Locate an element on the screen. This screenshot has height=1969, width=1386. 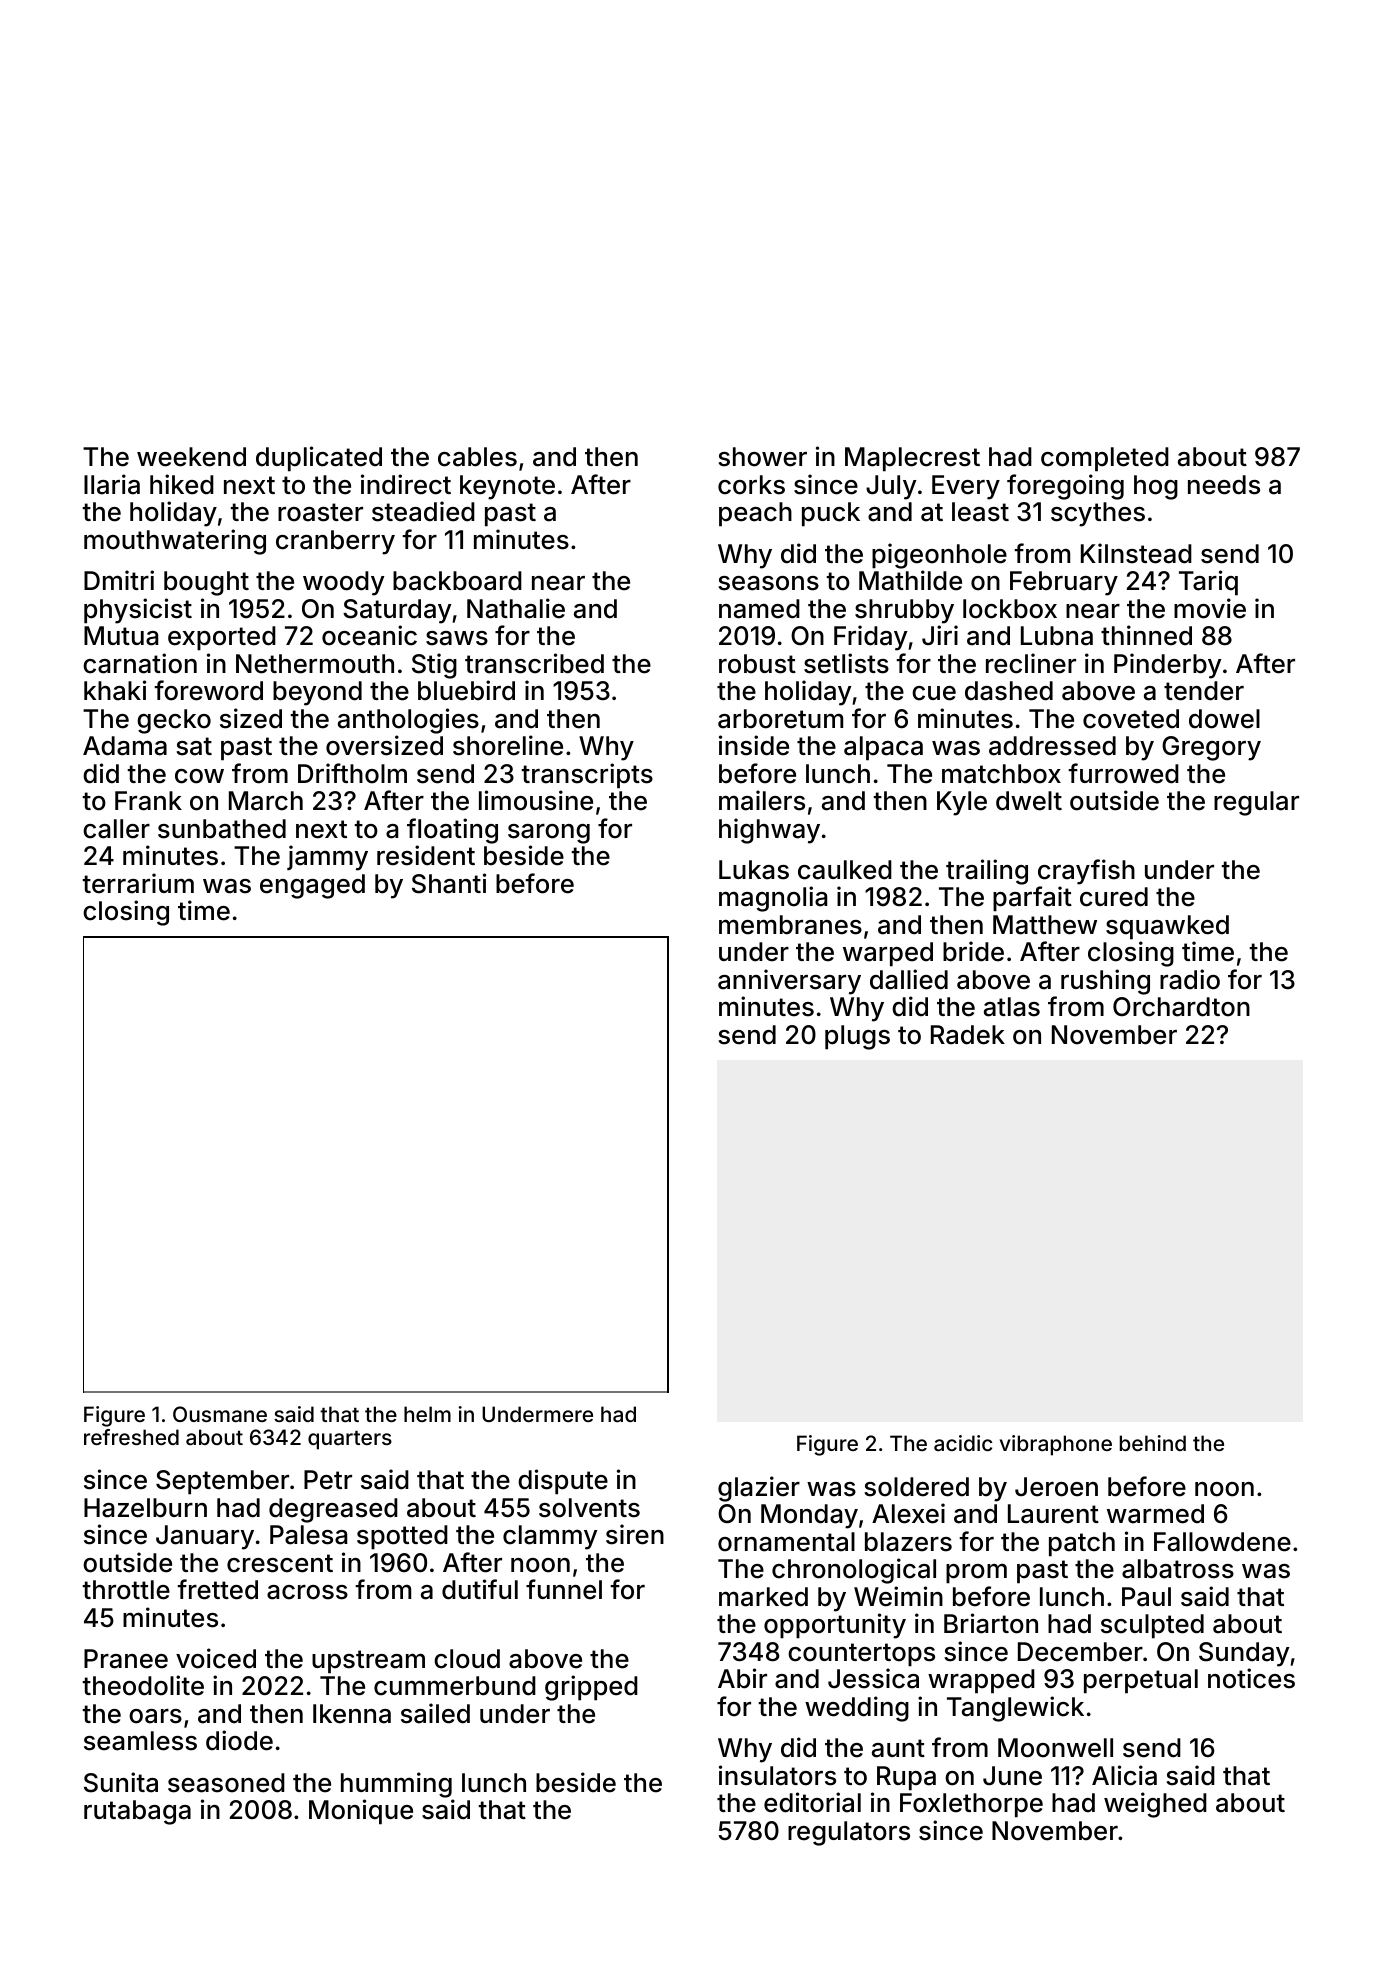
Lubna is located at coordinates (1057, 636).
